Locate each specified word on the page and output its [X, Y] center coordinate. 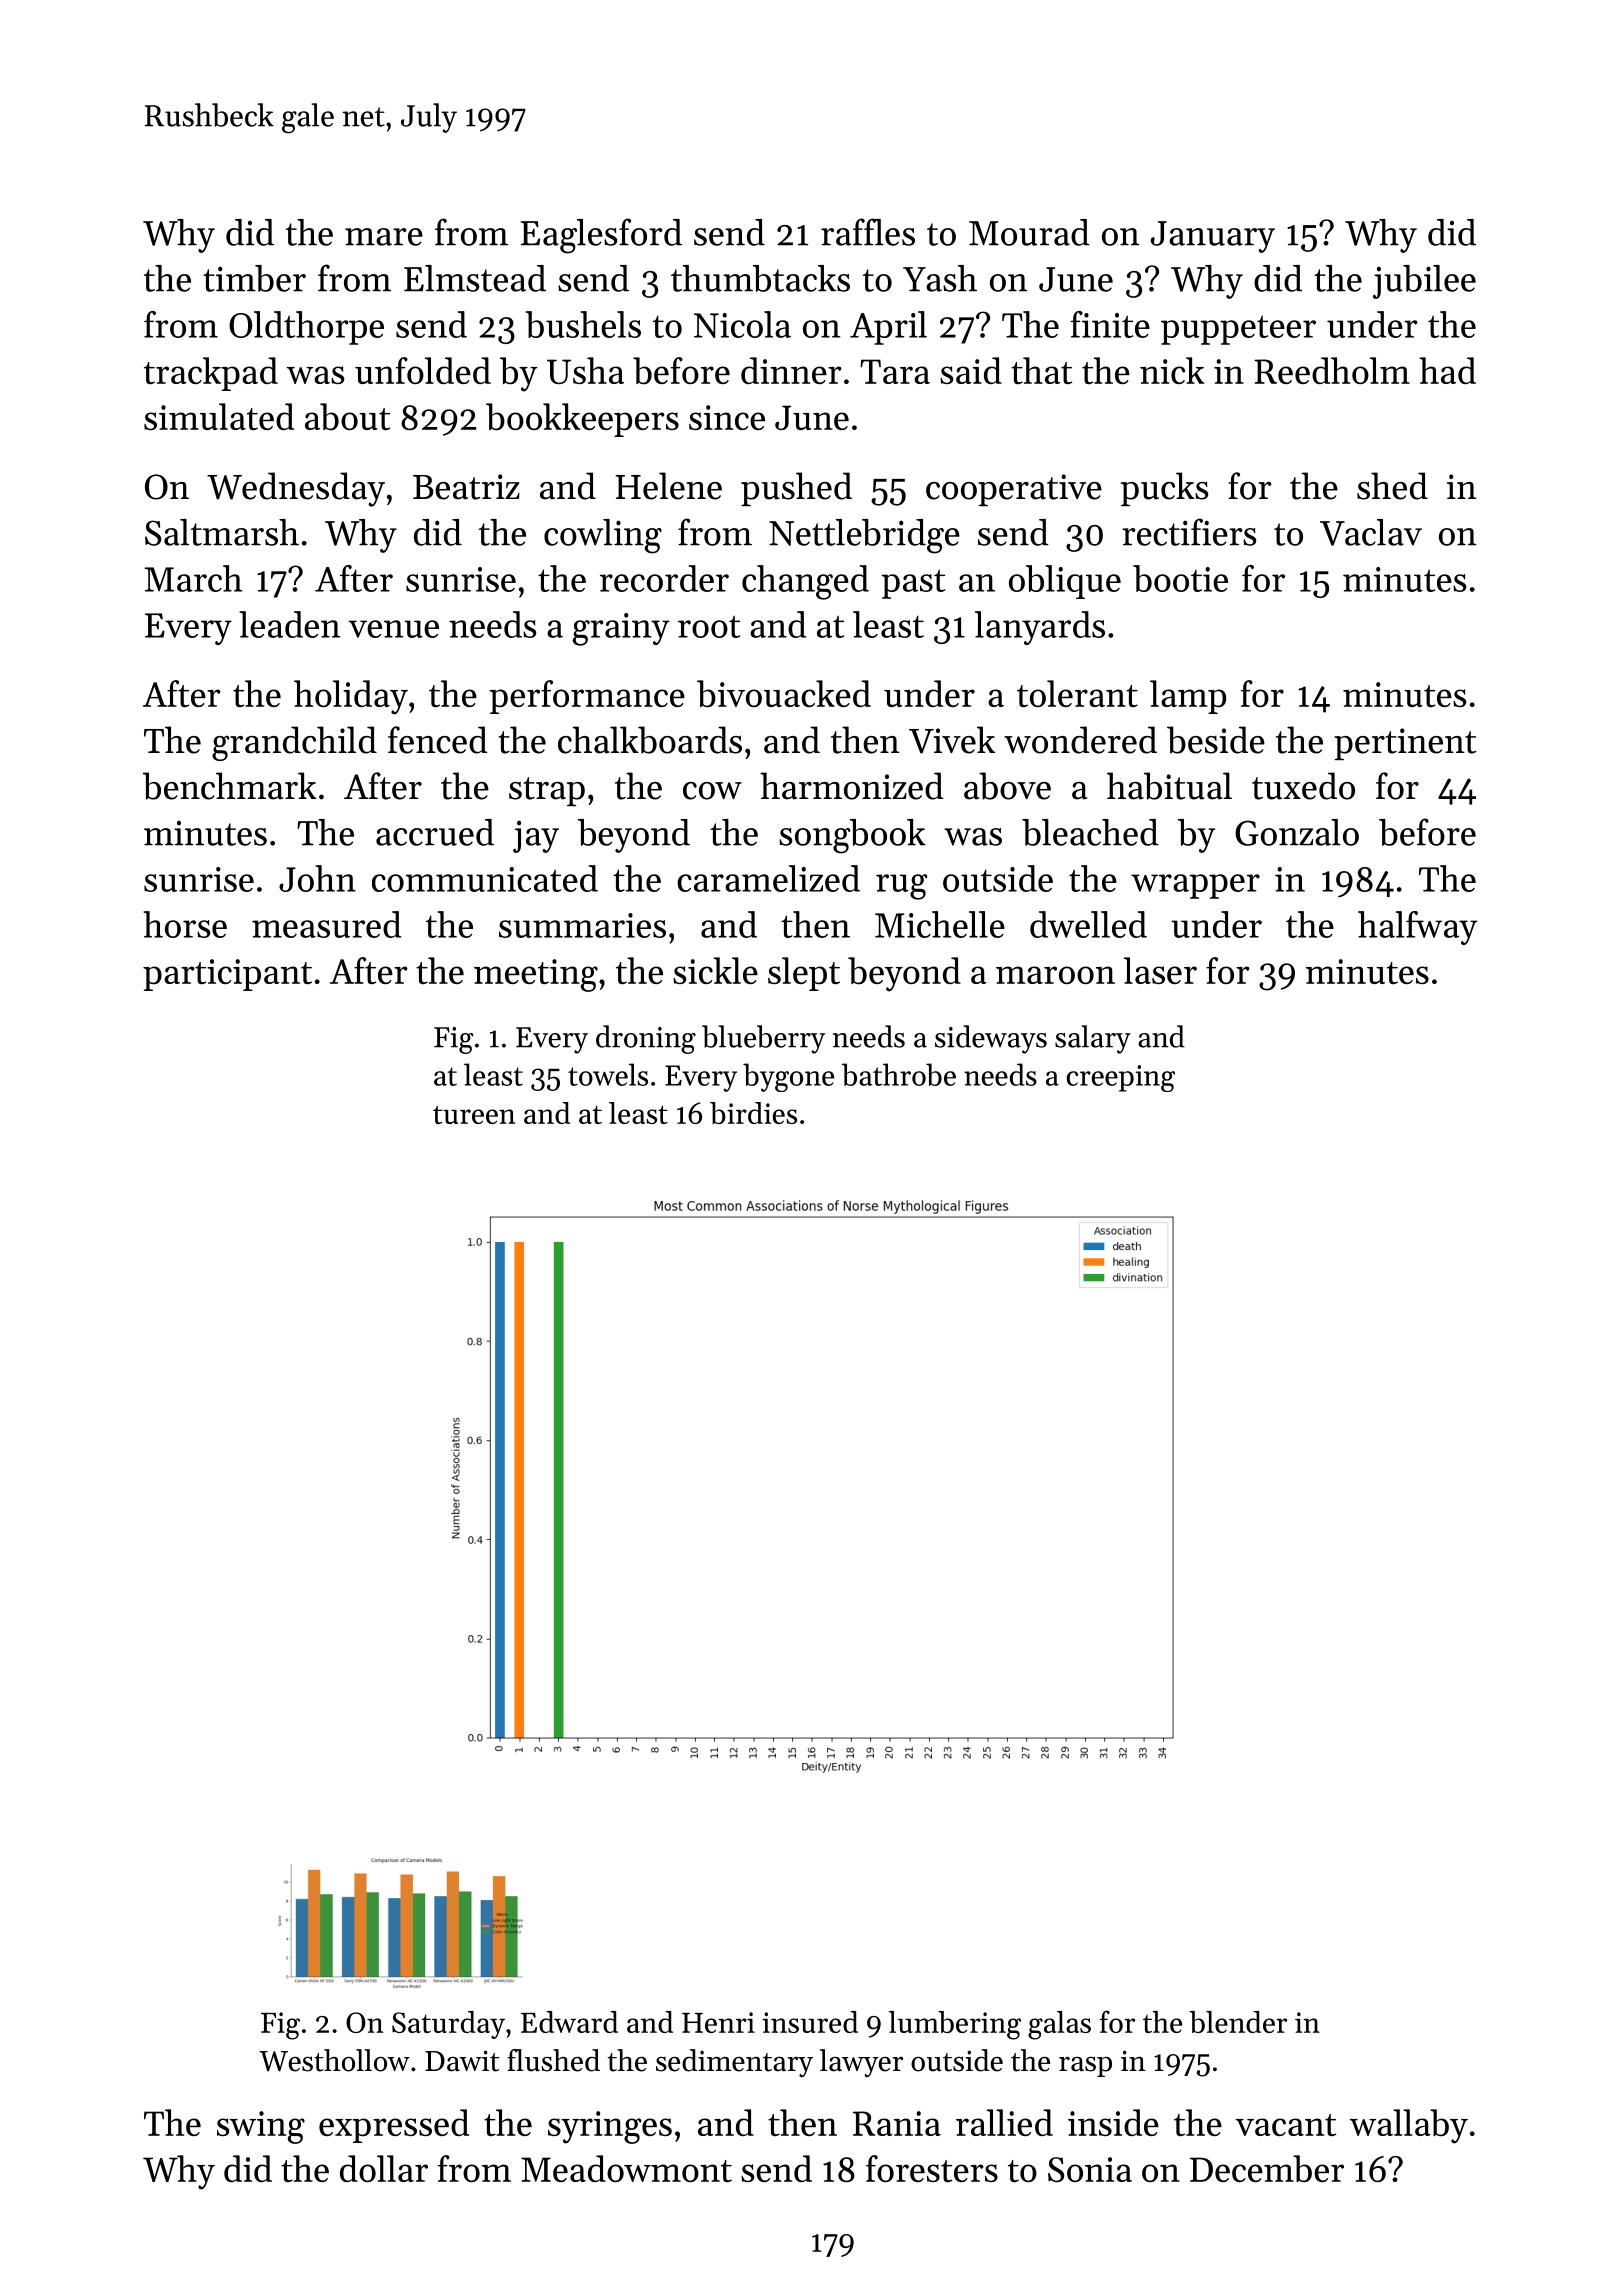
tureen [474, 1114]
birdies [753, 1113]
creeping [1120, 1078]
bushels [583, 324]
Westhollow [334, 2060]
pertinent [1405, 744]
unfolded [423, 370]
